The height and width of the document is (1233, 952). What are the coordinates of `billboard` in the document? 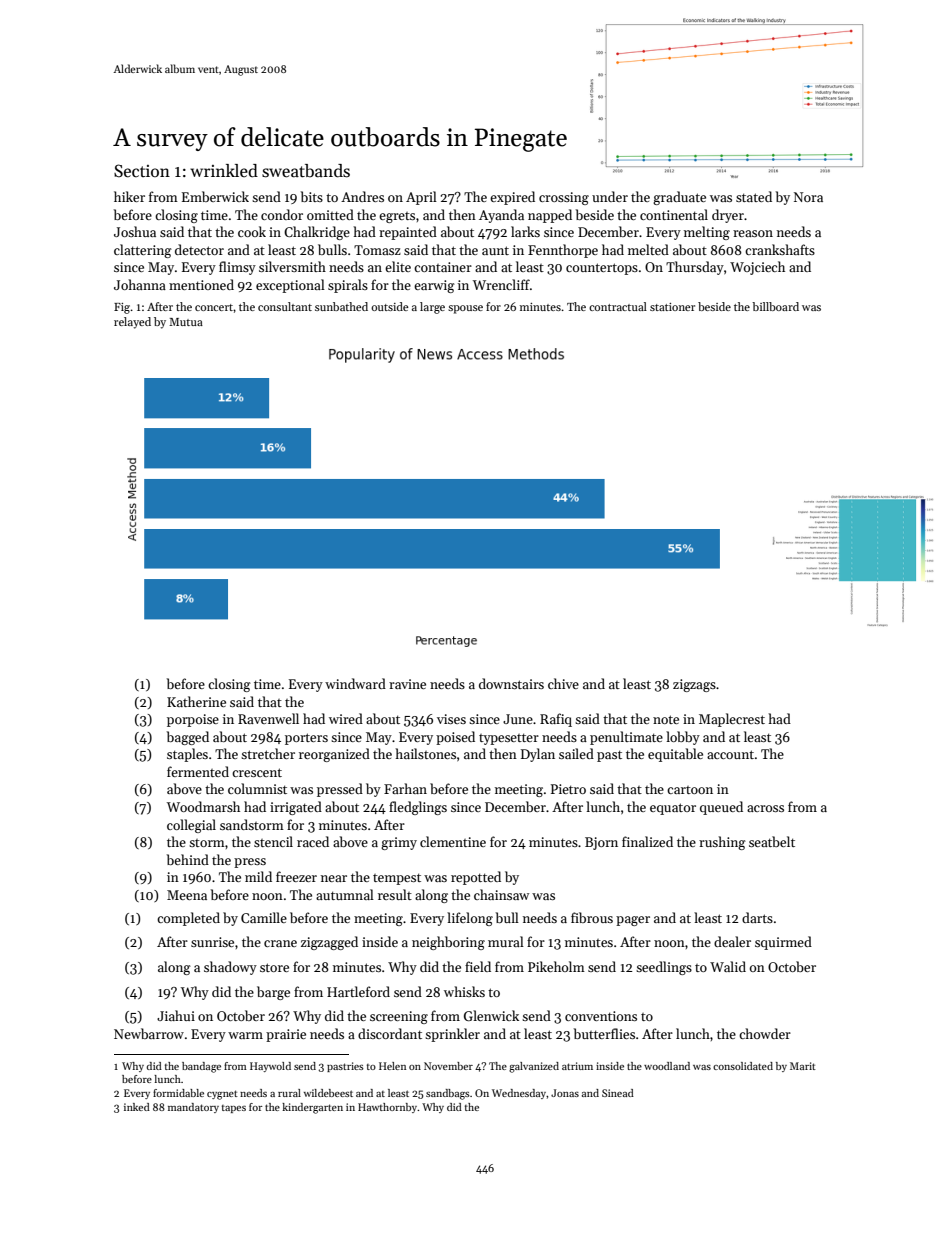 It's located at (775, 306).
